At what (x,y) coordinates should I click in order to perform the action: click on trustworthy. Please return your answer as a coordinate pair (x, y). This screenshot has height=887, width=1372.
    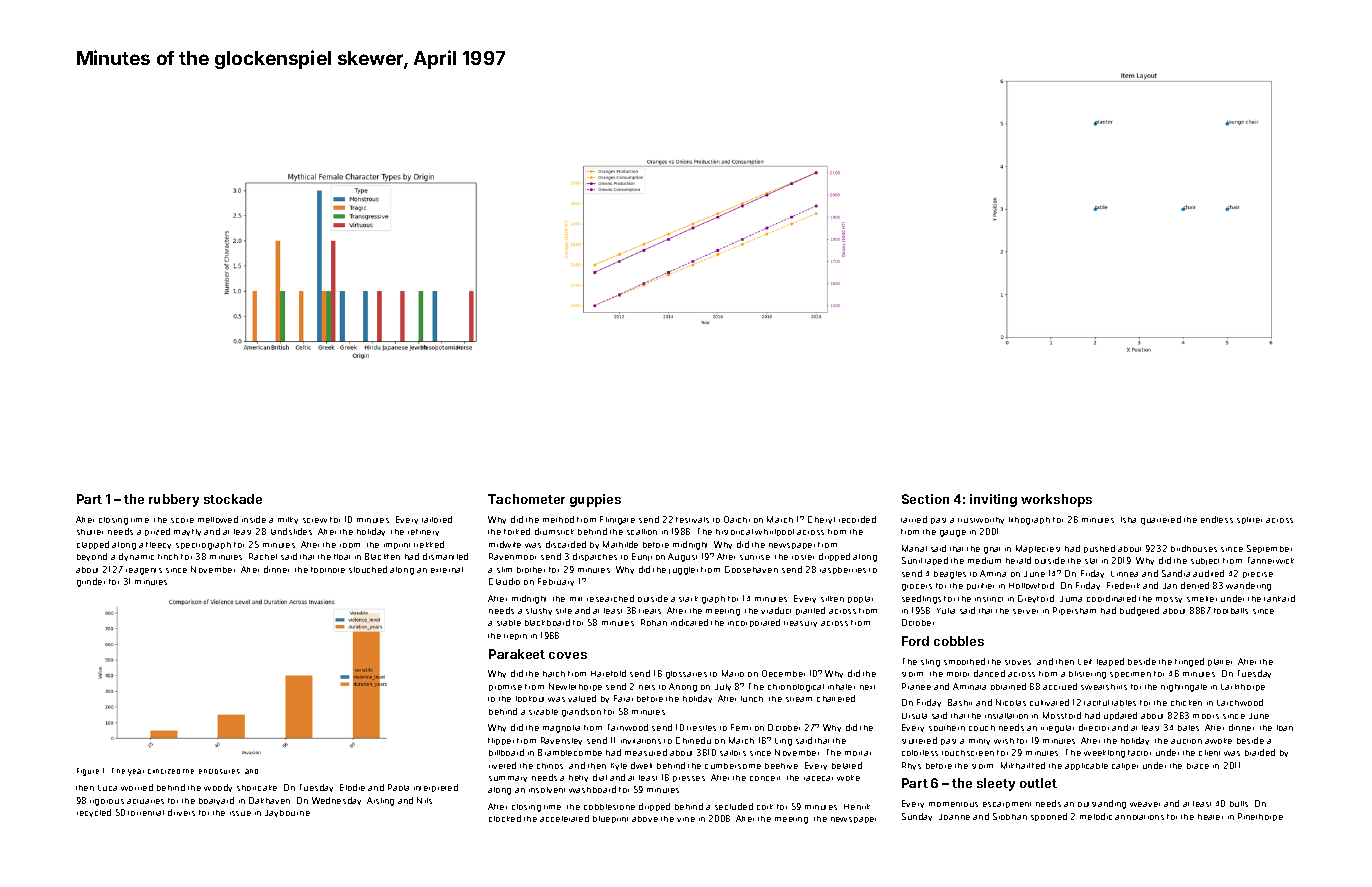
    Looking at the image, I should click on (981, 520).
